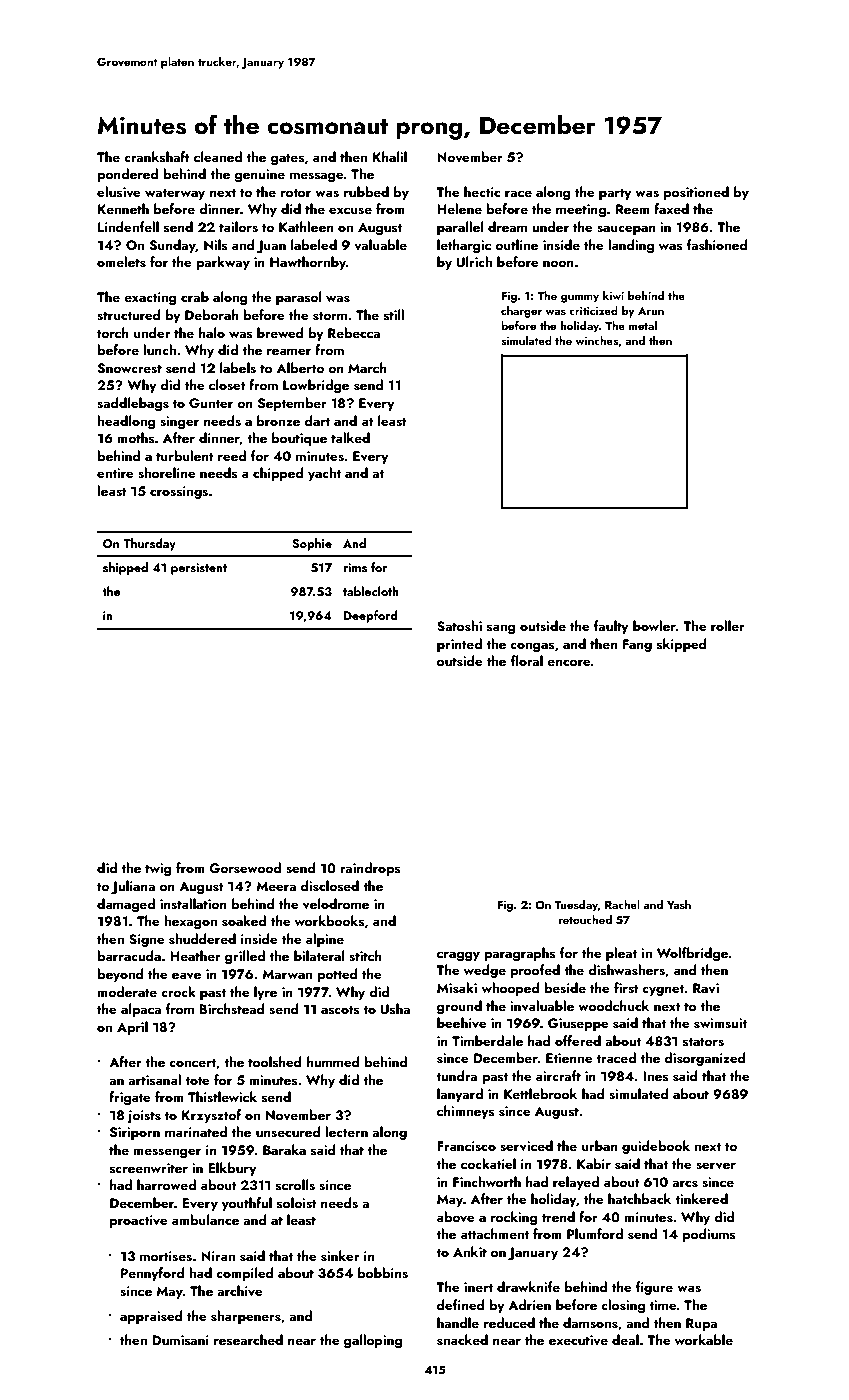  I want to click on Satoshi, so click(459, 626).
